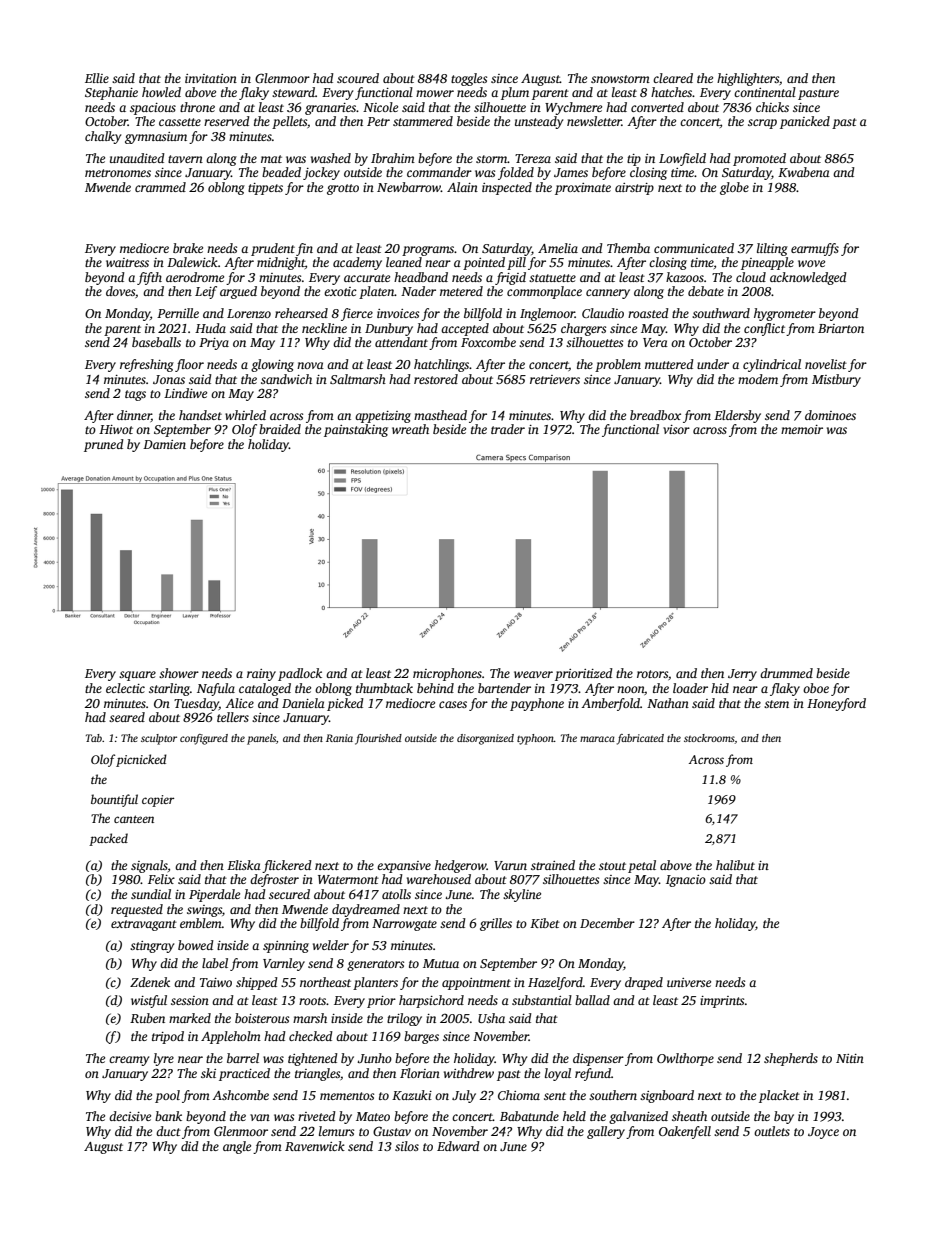 This image has height=1233, width=952. Describe the element at coordinates (211, 78) in the image. I see `invitation` at that location.
